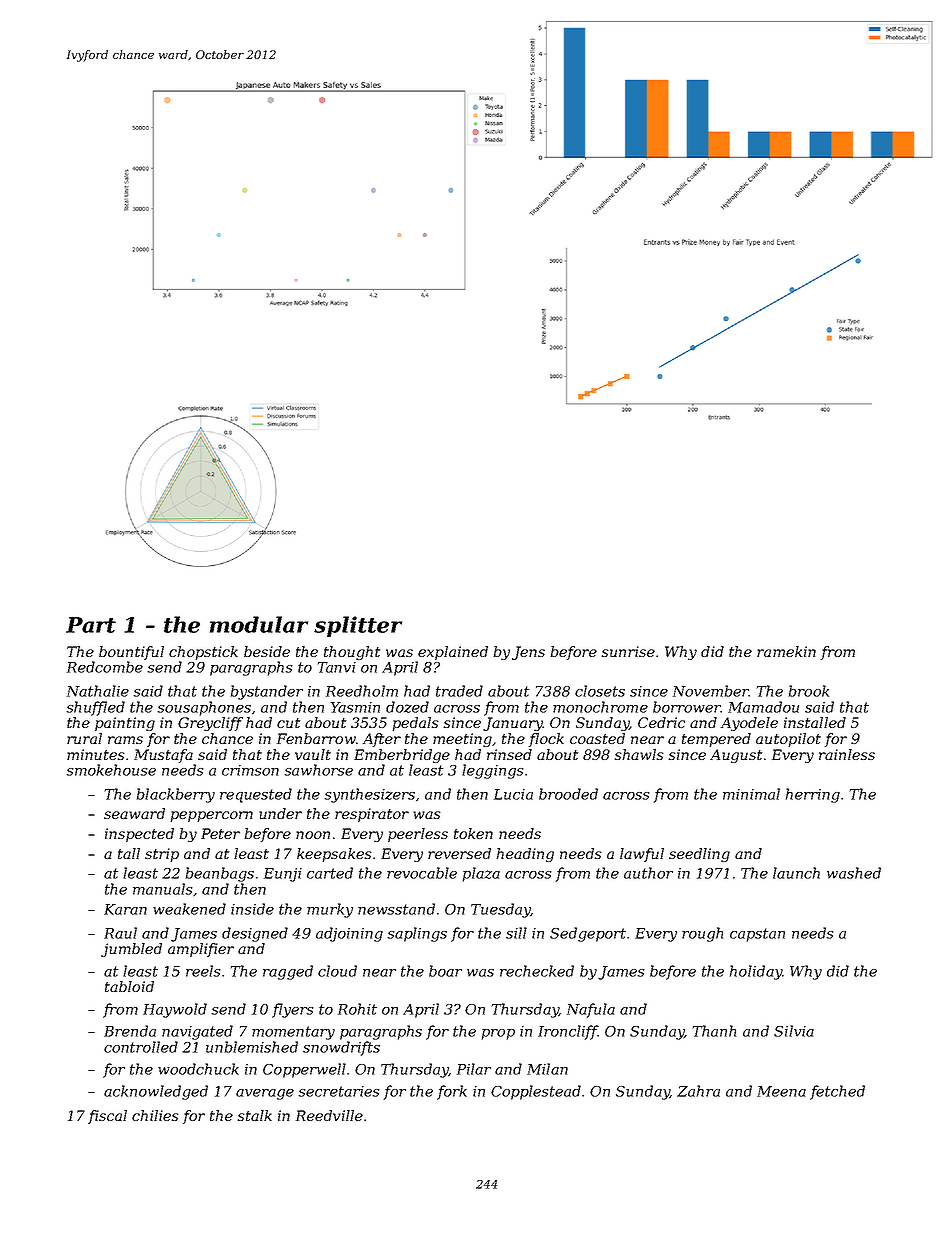 The image size is (952, 1233). What do you see at coordinates (255, 934) in the screenshot?
I see `designed` at bounding box center [255, 934].
